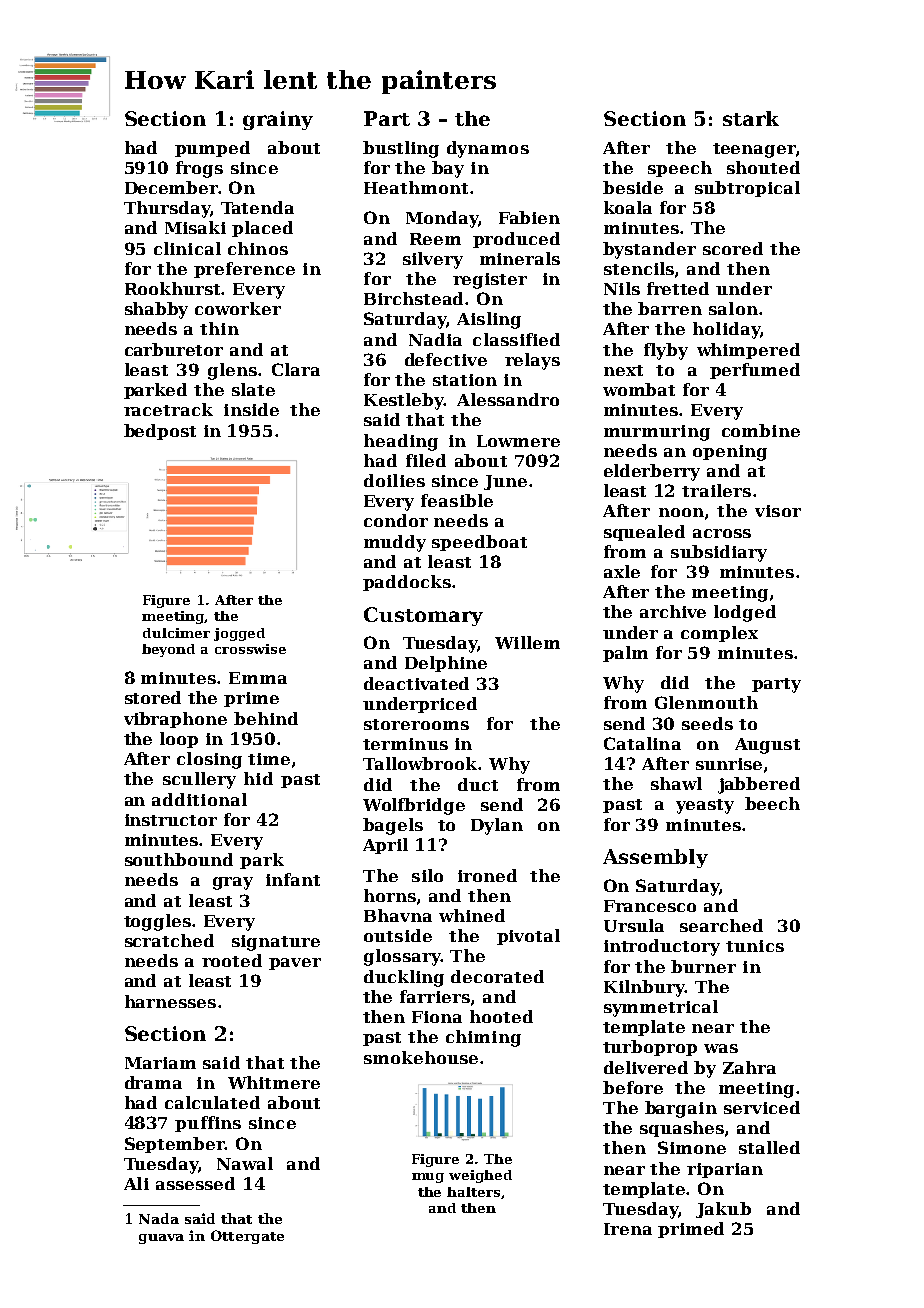 The image size is (924, 1308). What do you see at coordinates (673, 611) in the screenshot?
I see `archive` at bounding box center [673, 611].
